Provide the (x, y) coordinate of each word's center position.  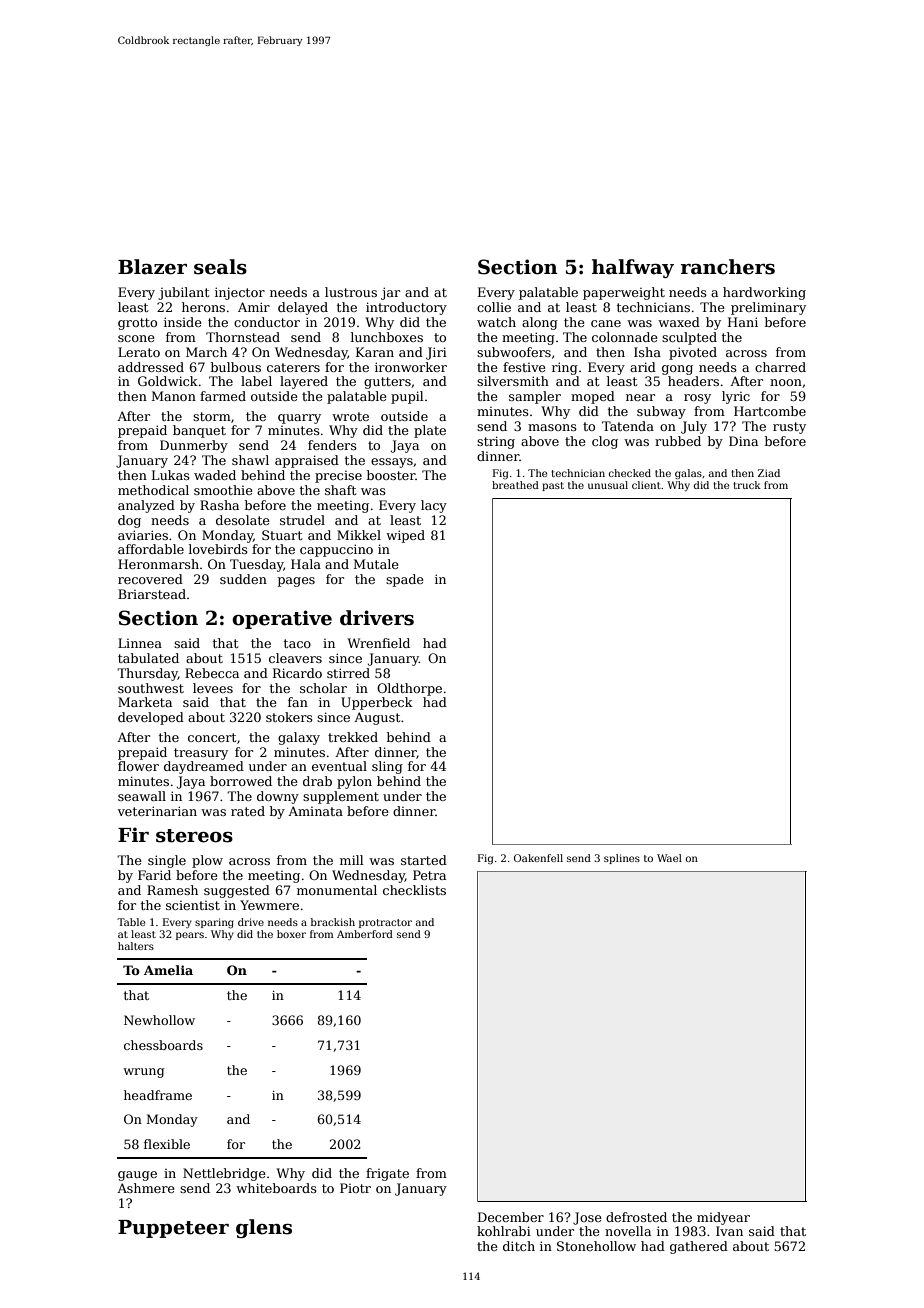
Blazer (152, 267)
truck (747, 485)
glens (264, 1228)
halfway (633, 268)
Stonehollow (596, 1246)
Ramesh (172, 890)
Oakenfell (538, 858)
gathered (699, 1247)
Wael (669, 858)
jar (390, 293)
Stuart (282, 535)
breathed (515, 485)
